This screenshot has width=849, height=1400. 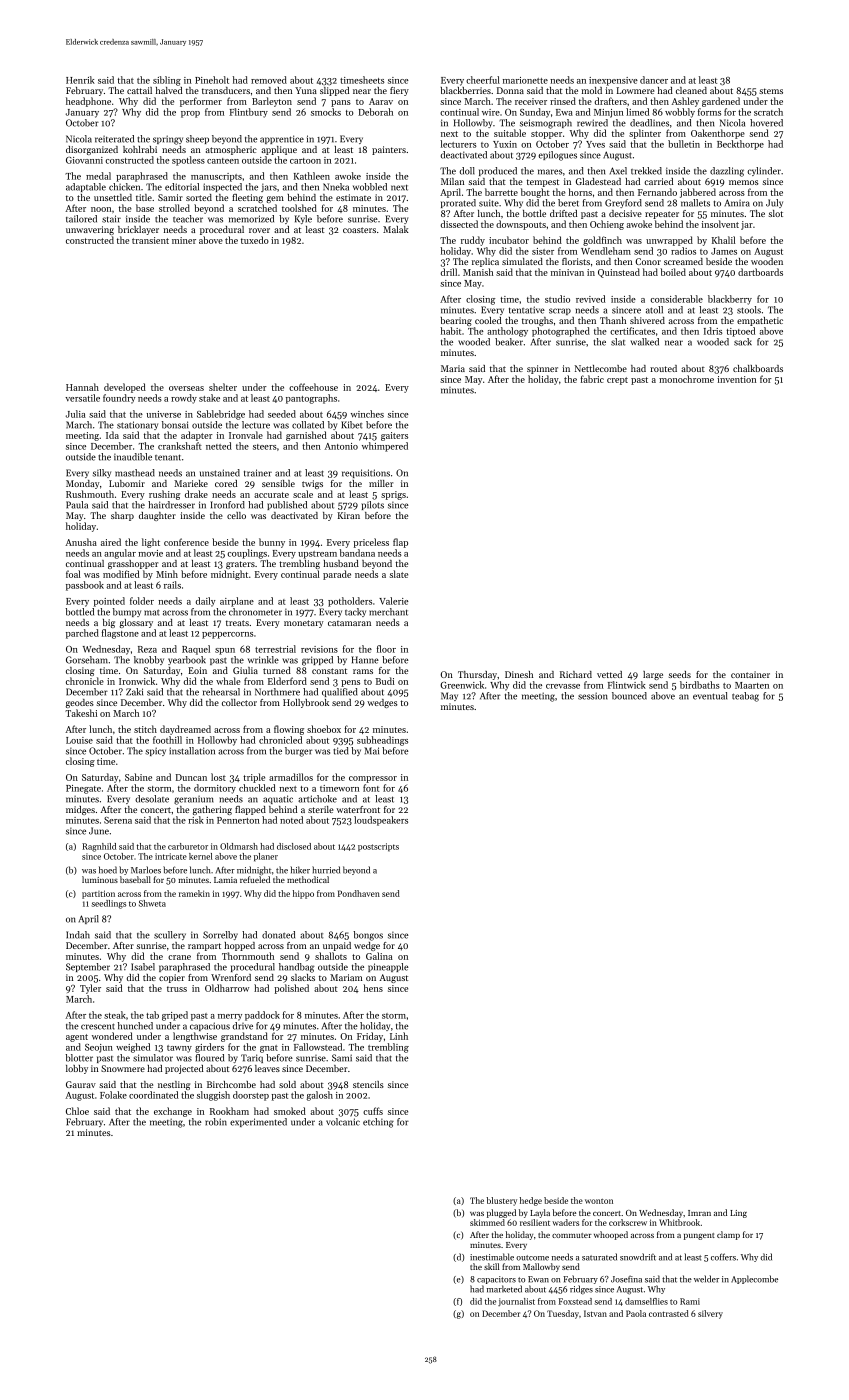 I want to click on catamaran, so click(x=349, y=623).
